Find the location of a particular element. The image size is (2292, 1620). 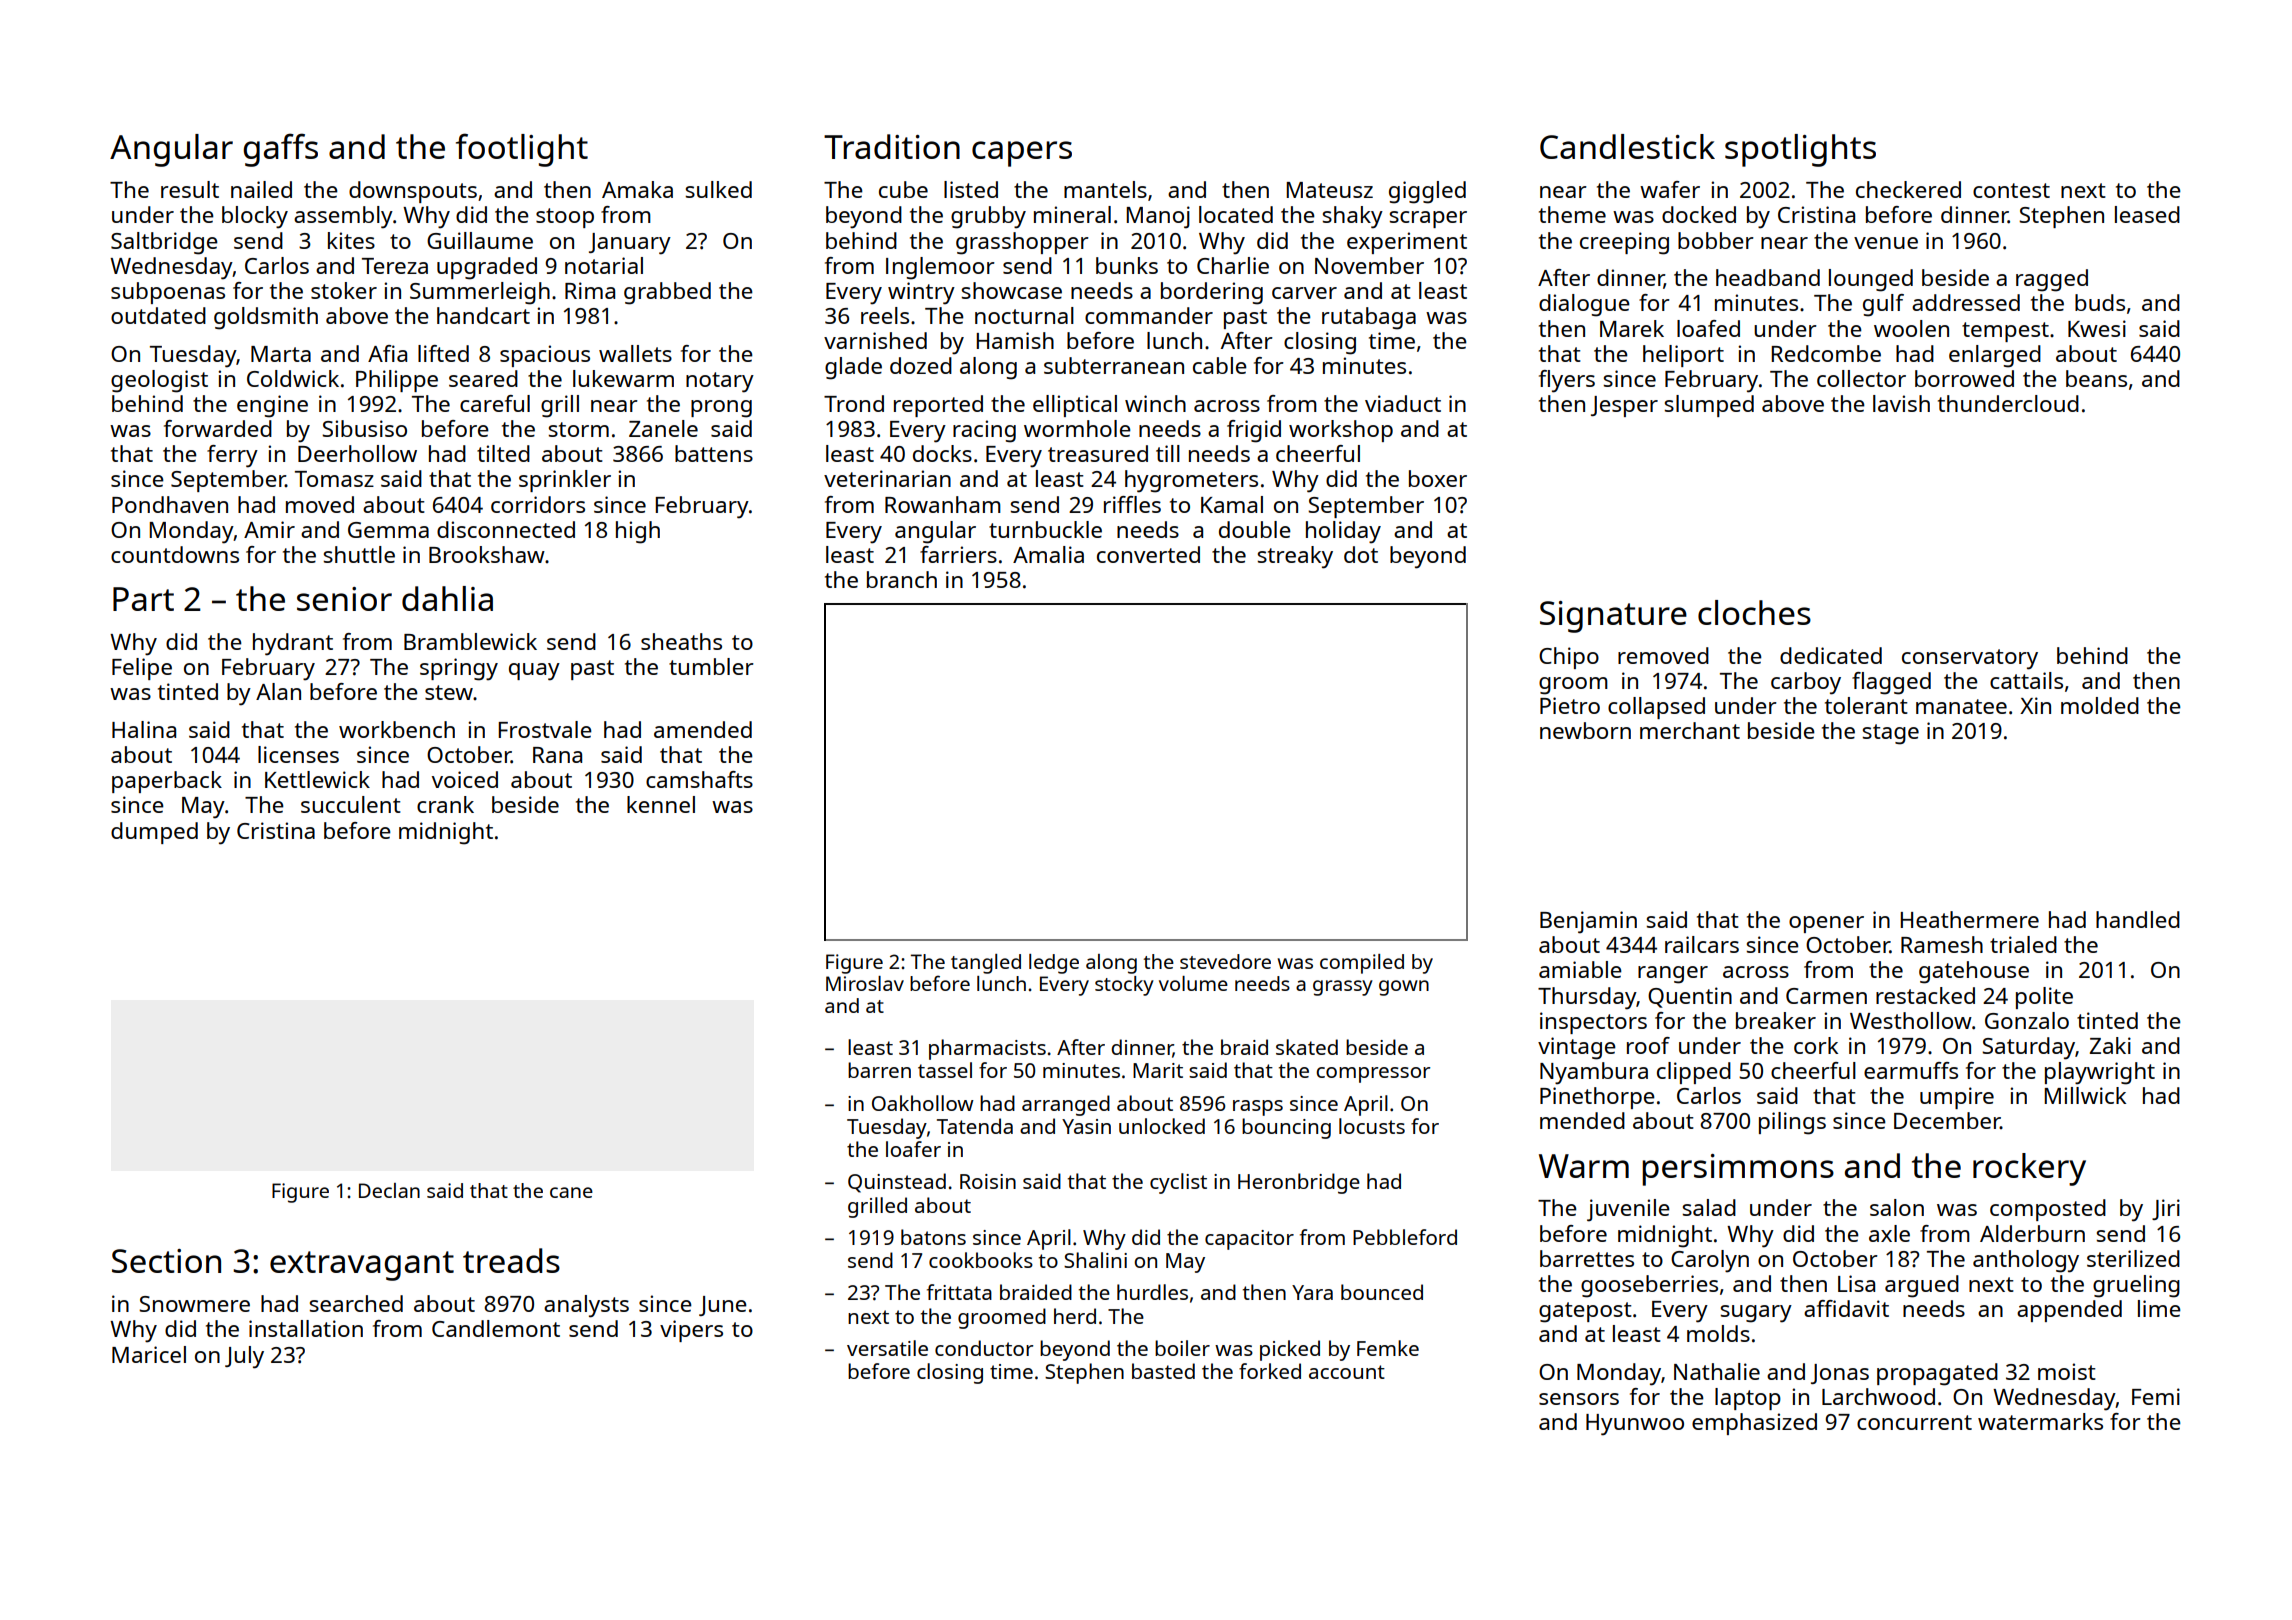

herd is located at coordinates (1075, 1316).
